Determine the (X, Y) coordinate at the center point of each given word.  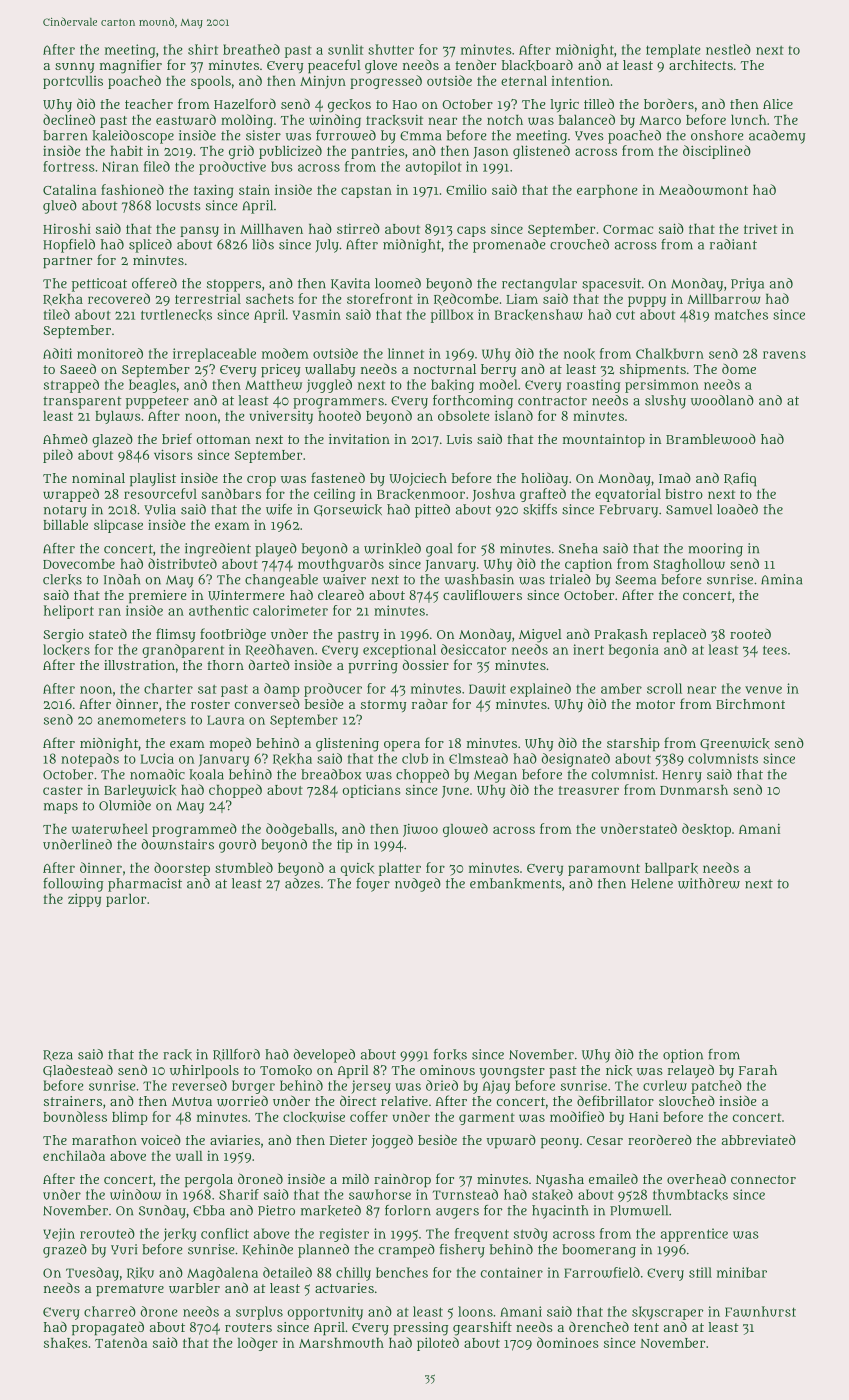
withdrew (709, 883)
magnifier (131, 66)
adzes (302, 883)
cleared (341, 595)
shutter (391, 49)
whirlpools (204, 1072)
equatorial (628, 495)
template (673, 51)
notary (65, 511)
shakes (66, 1343)
